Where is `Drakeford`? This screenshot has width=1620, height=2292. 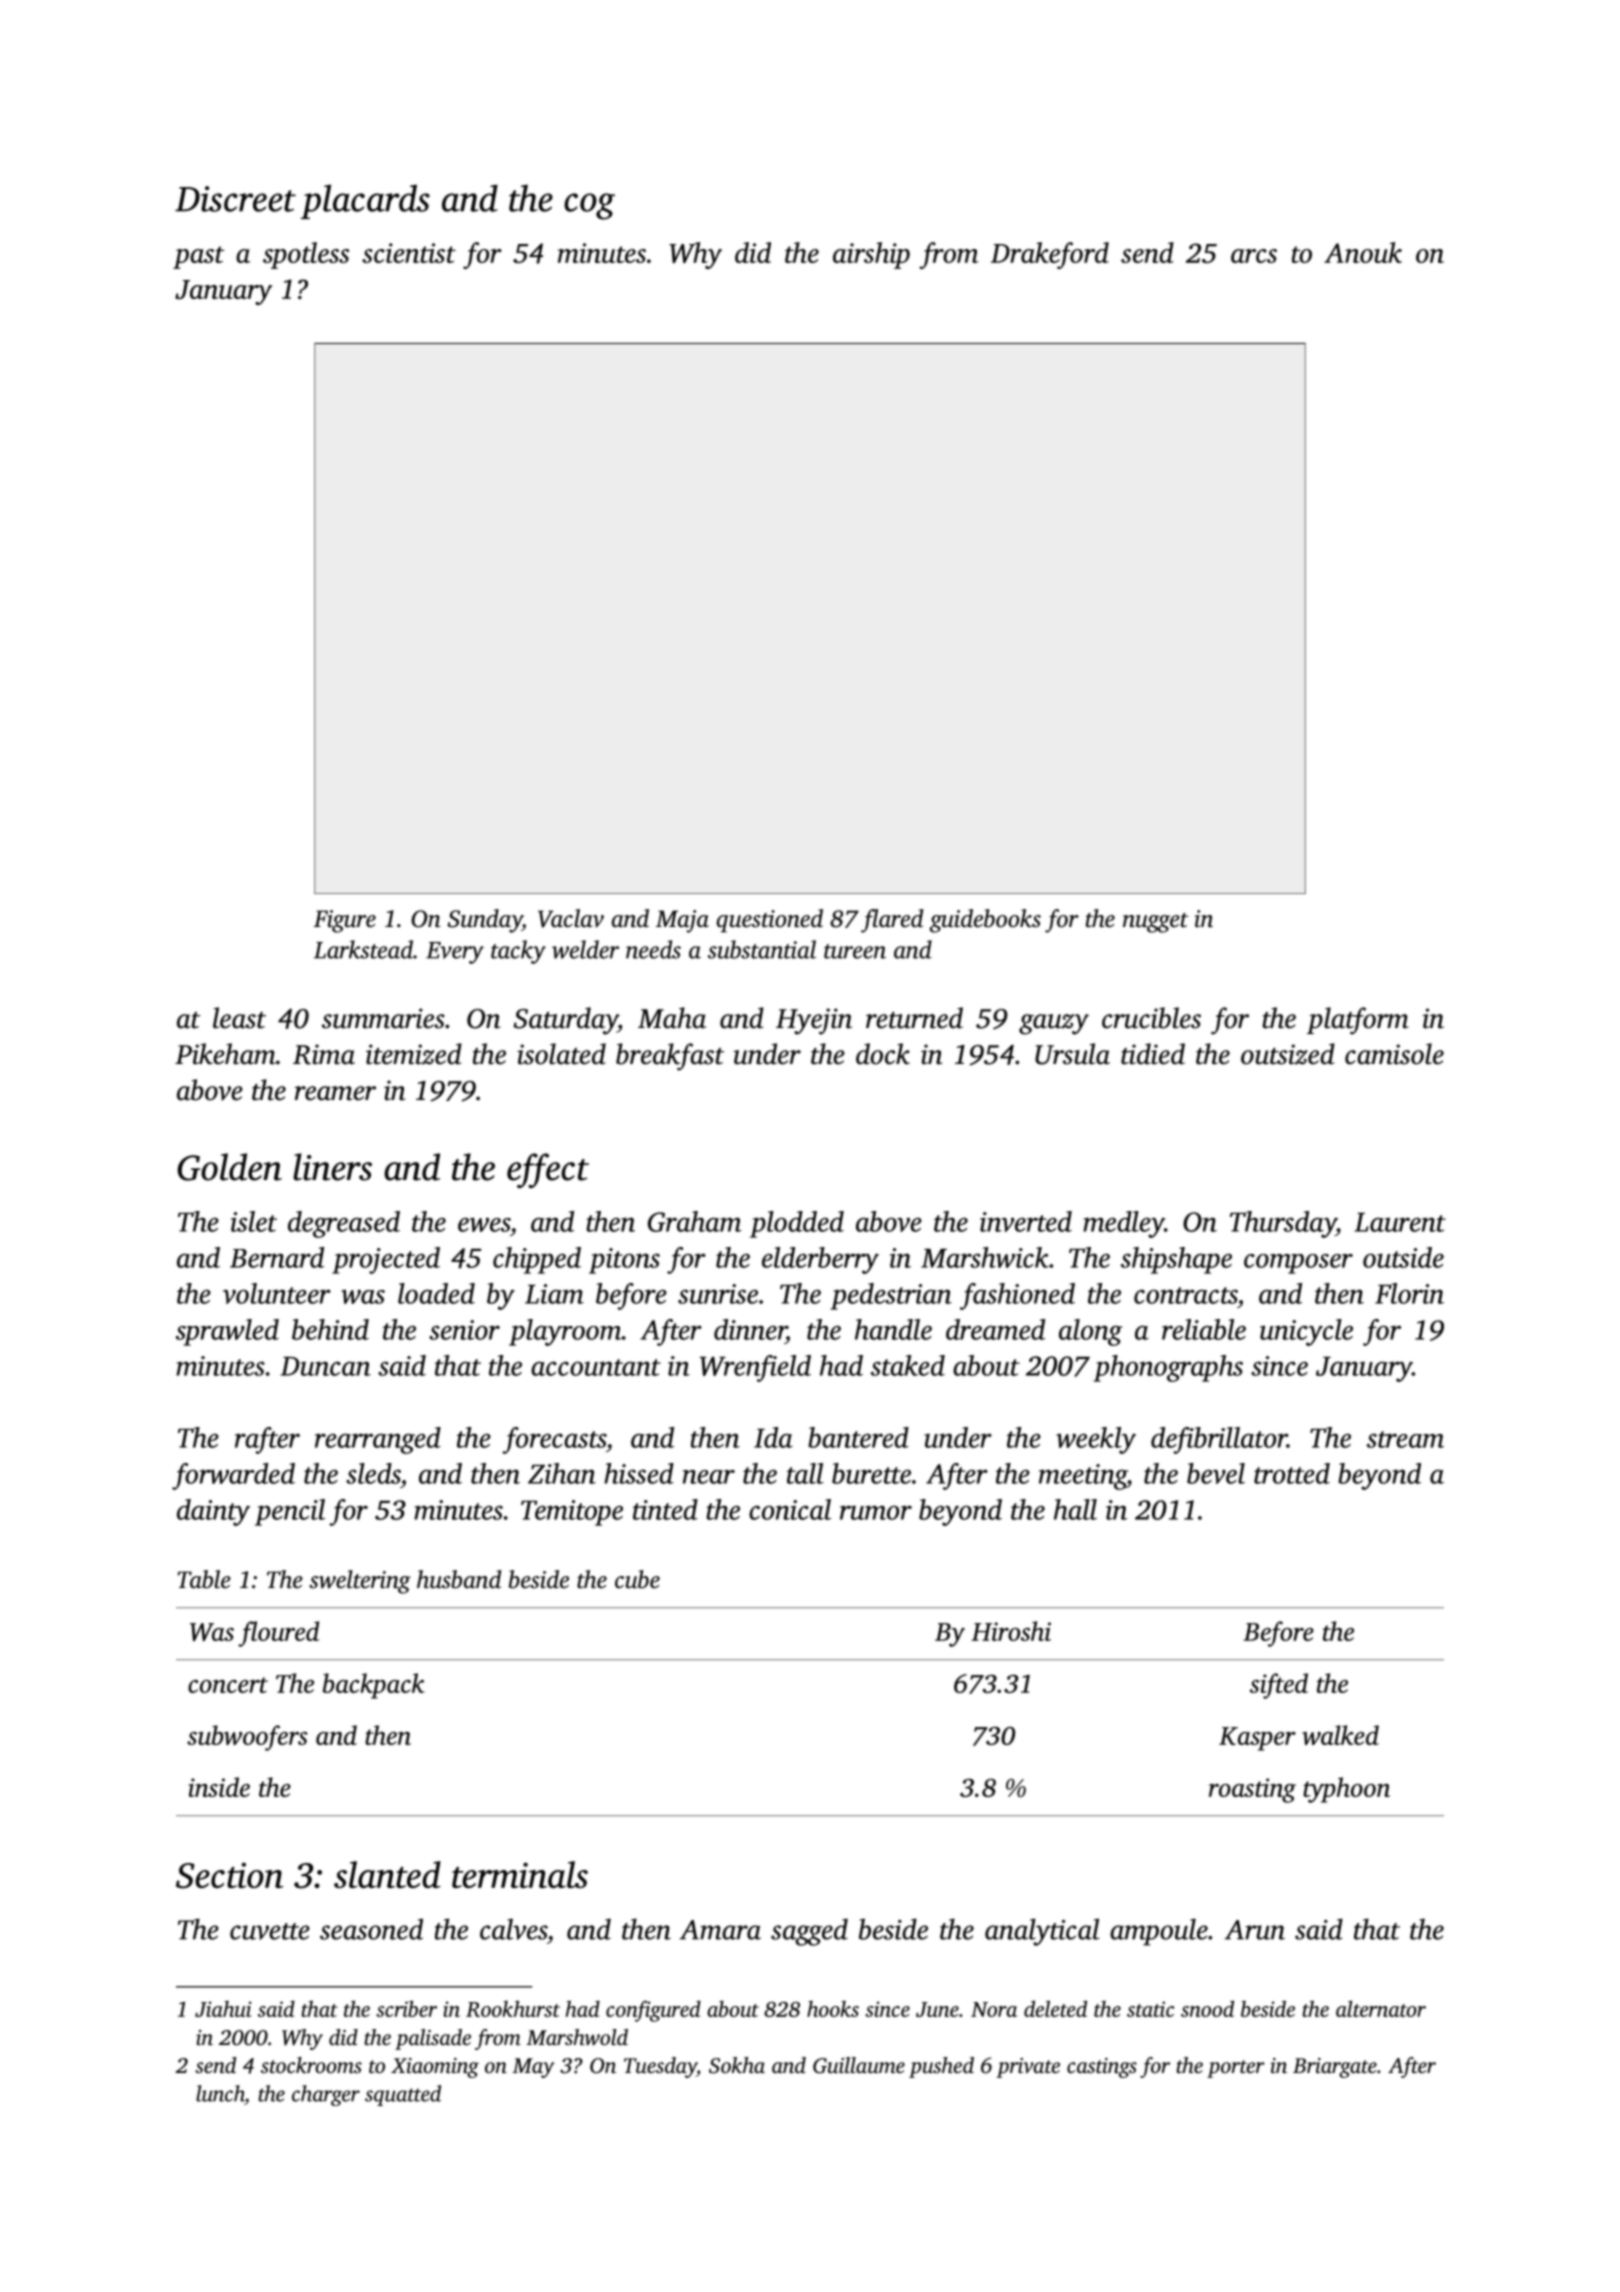 Drakeford is located at coordinates (1050, 255).
